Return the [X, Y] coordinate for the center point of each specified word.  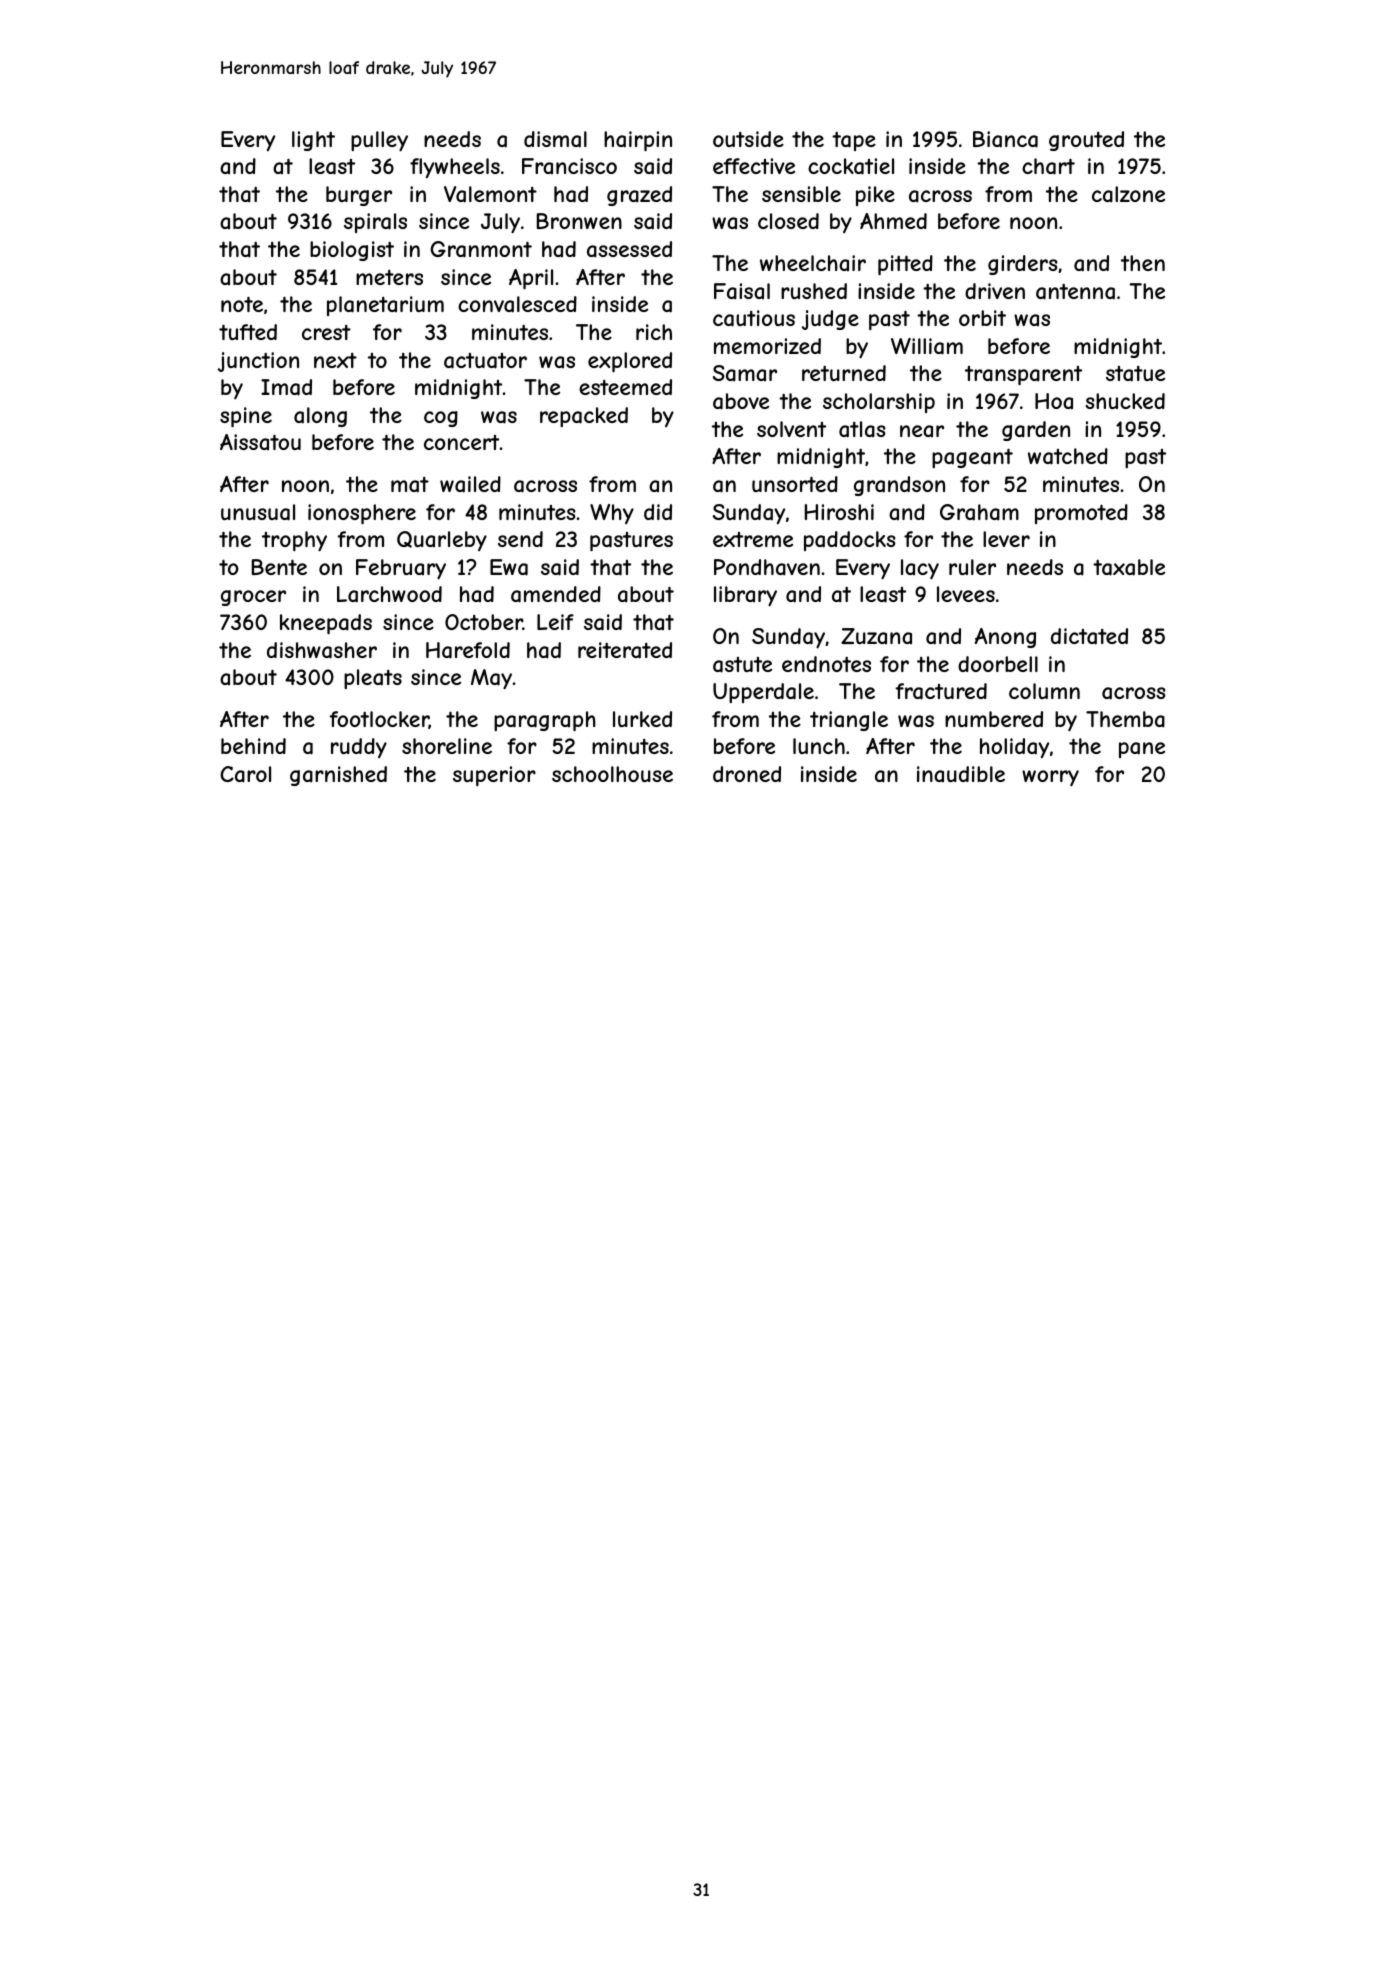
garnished [338, 776]
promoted [1081, 514]
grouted [1086, 141]
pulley [379, 141]
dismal [555, 139]
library [745, 596]
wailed [470, 484]
